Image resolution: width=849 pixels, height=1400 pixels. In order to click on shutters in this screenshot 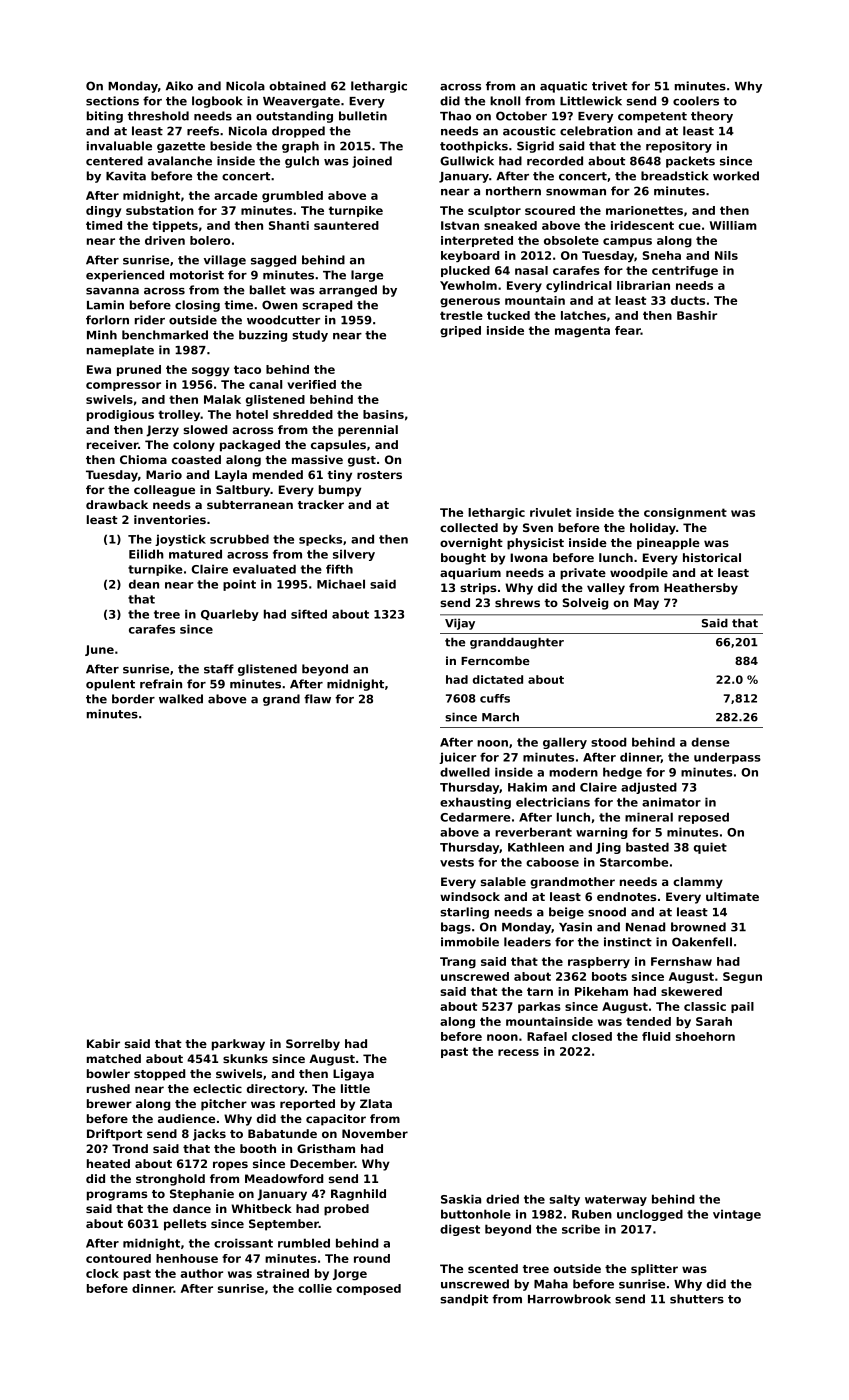, I will do `click(697, 1299)`.
